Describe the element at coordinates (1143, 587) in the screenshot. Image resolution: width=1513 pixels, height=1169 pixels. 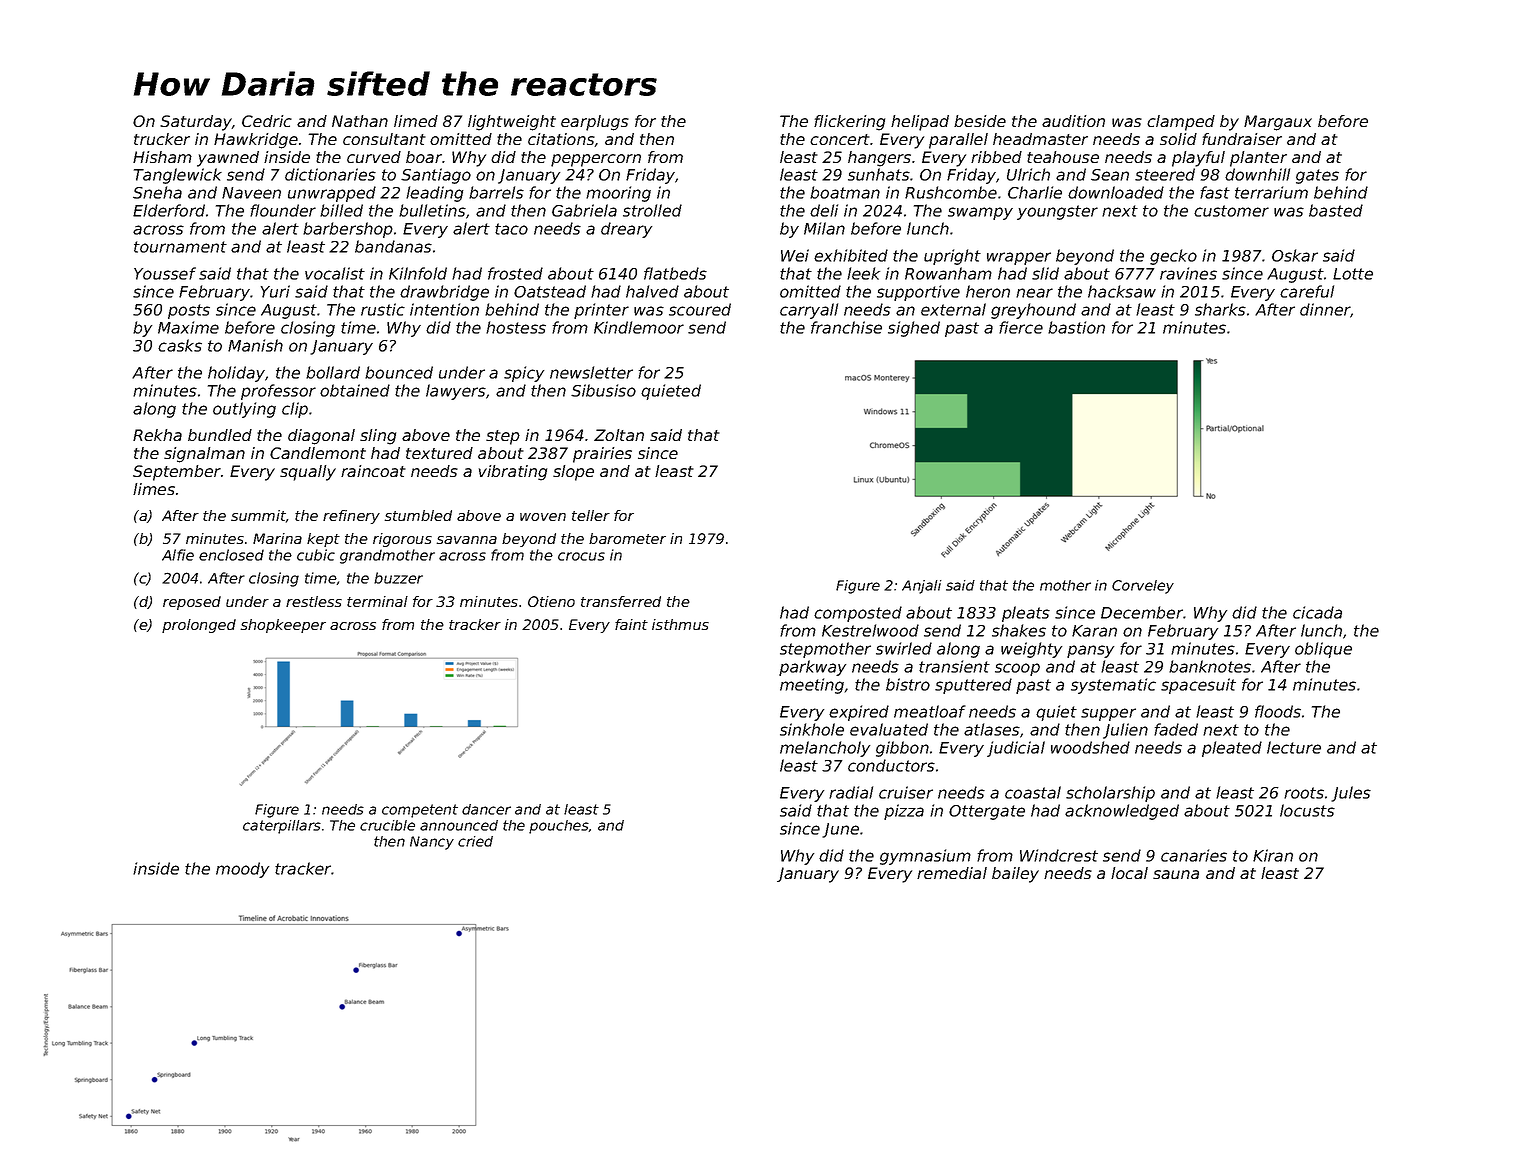
I see `Corveley` at that location.
